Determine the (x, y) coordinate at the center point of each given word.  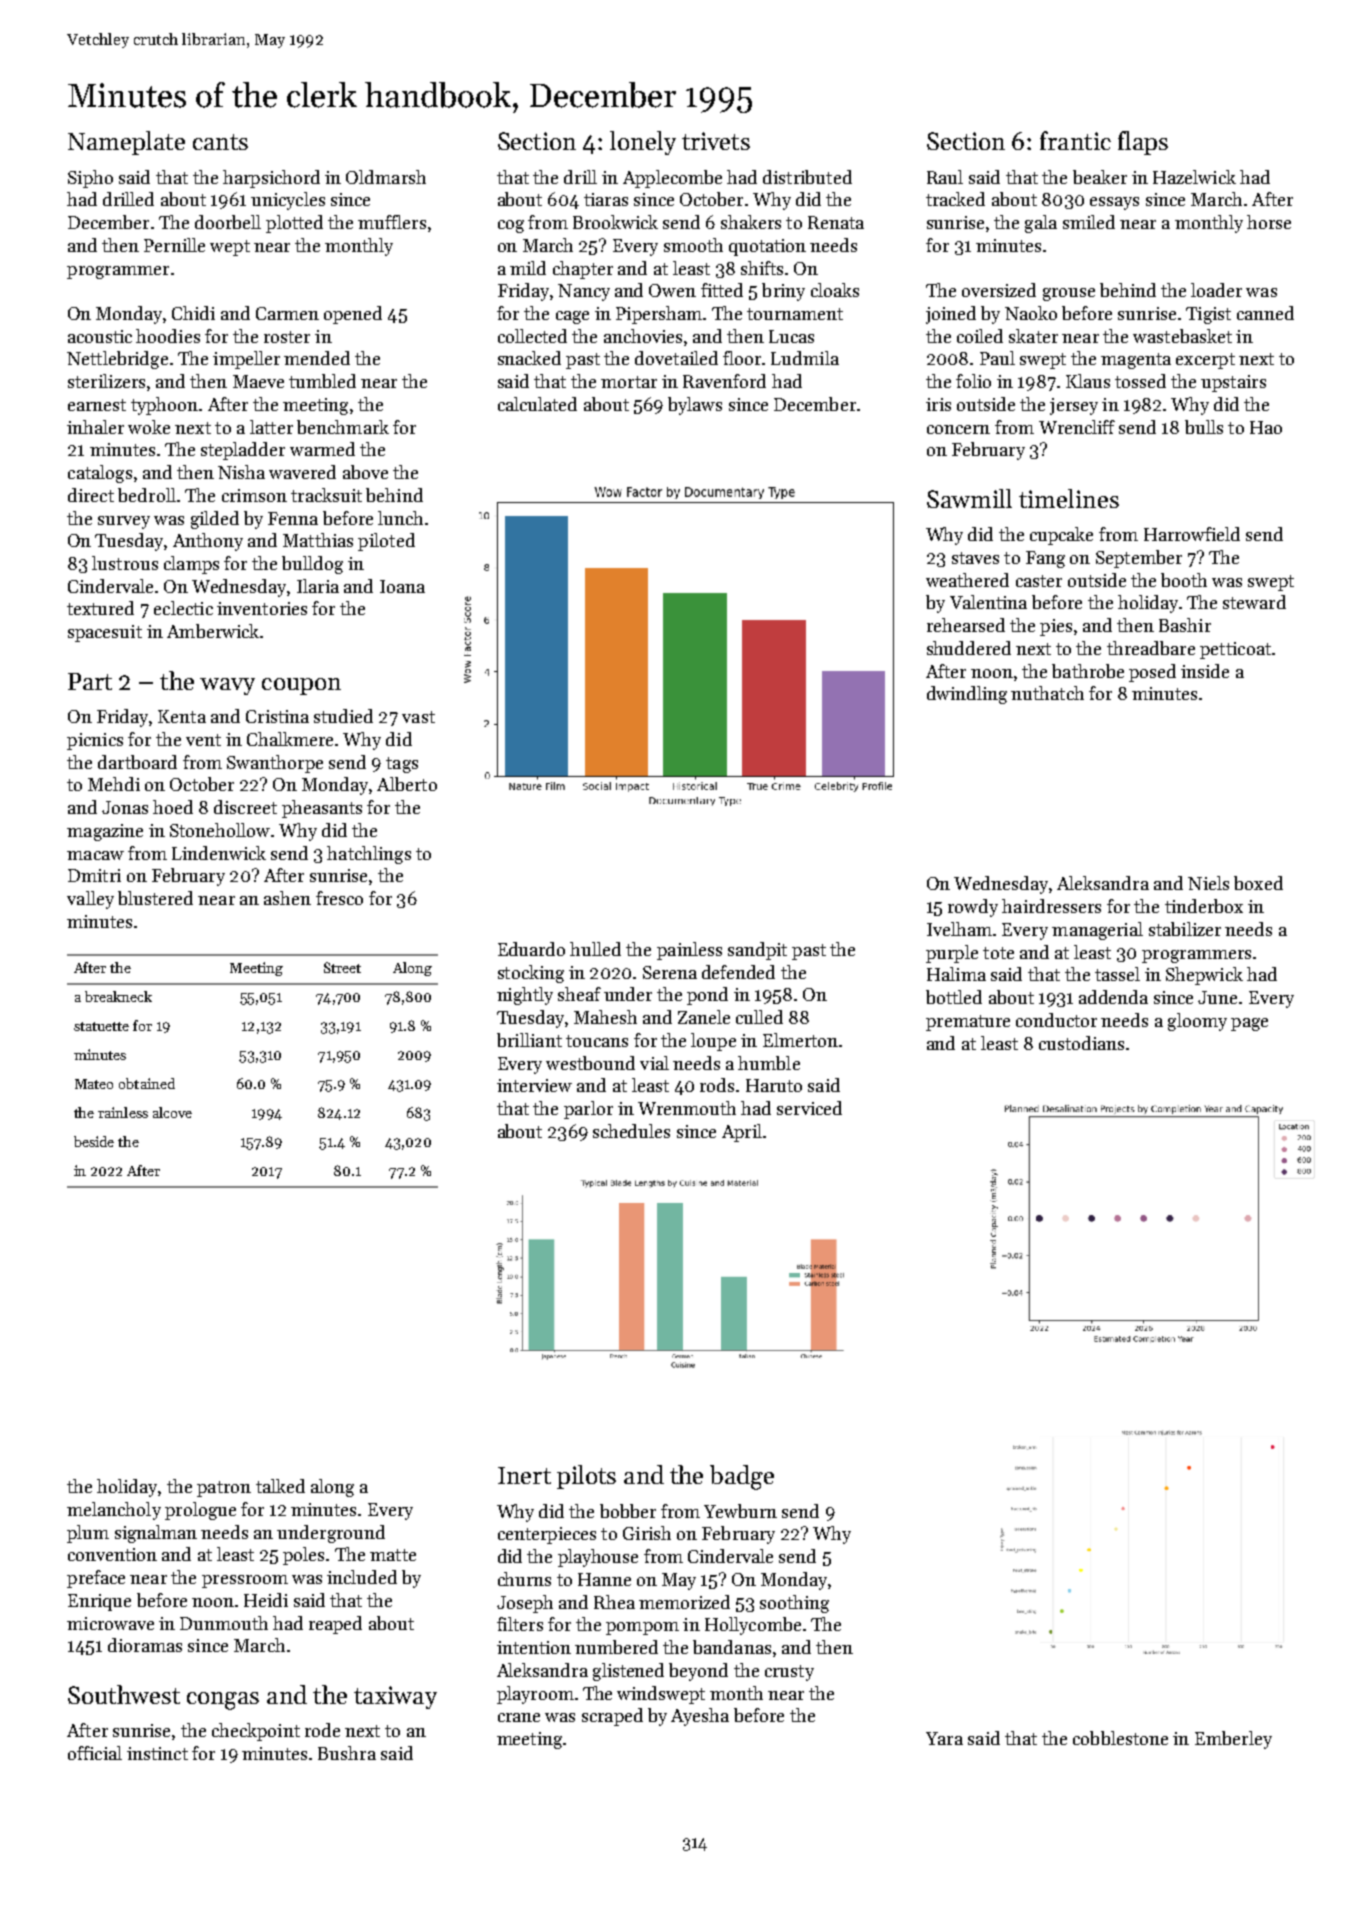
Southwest (124, 1694)
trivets (716, 141)
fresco (339, 898)
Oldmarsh (386, 177)
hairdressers (1051, 906)
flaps (1143, 143)
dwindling (967, 695)
